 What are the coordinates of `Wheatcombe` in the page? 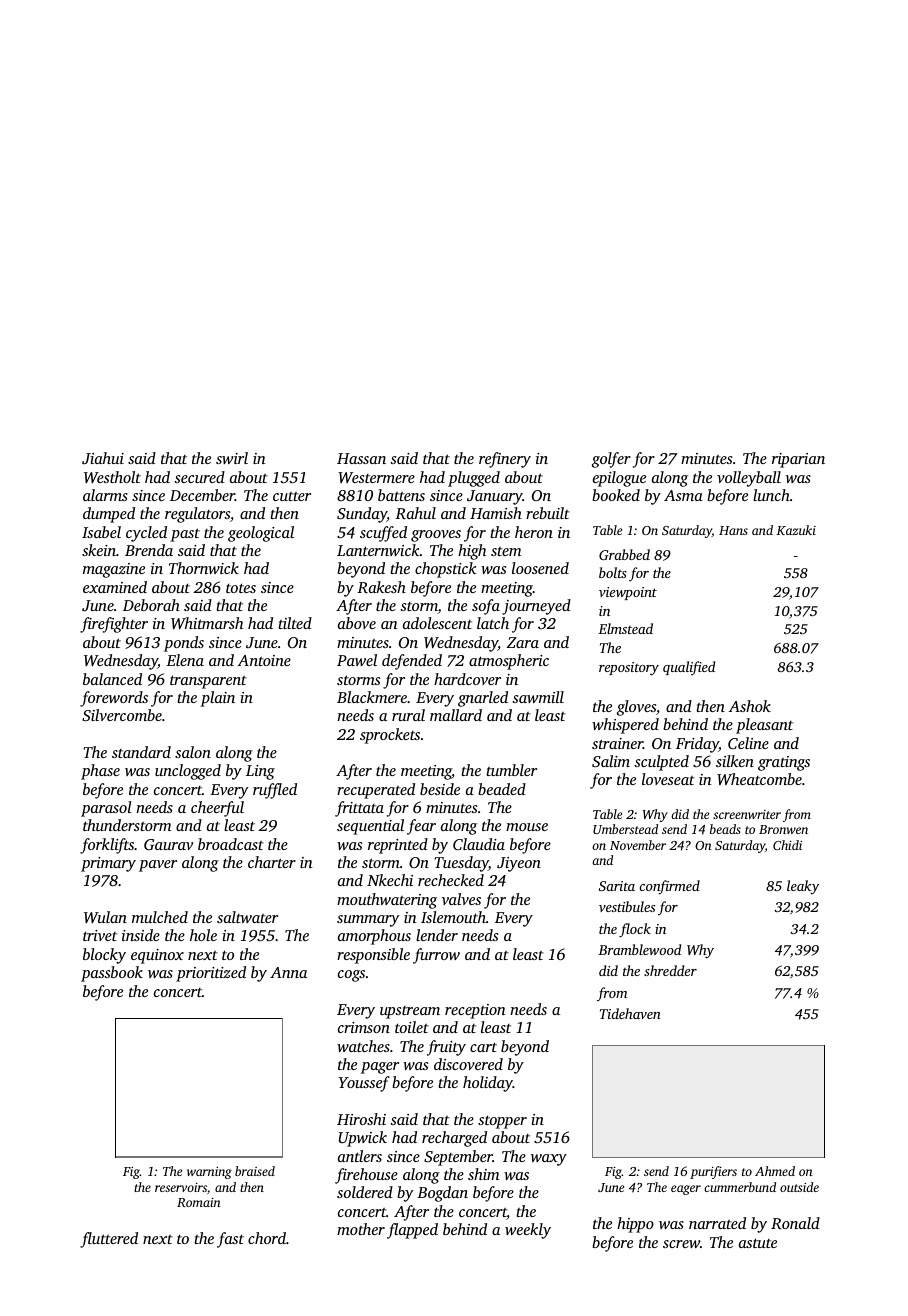 It's located at (759, 779).
